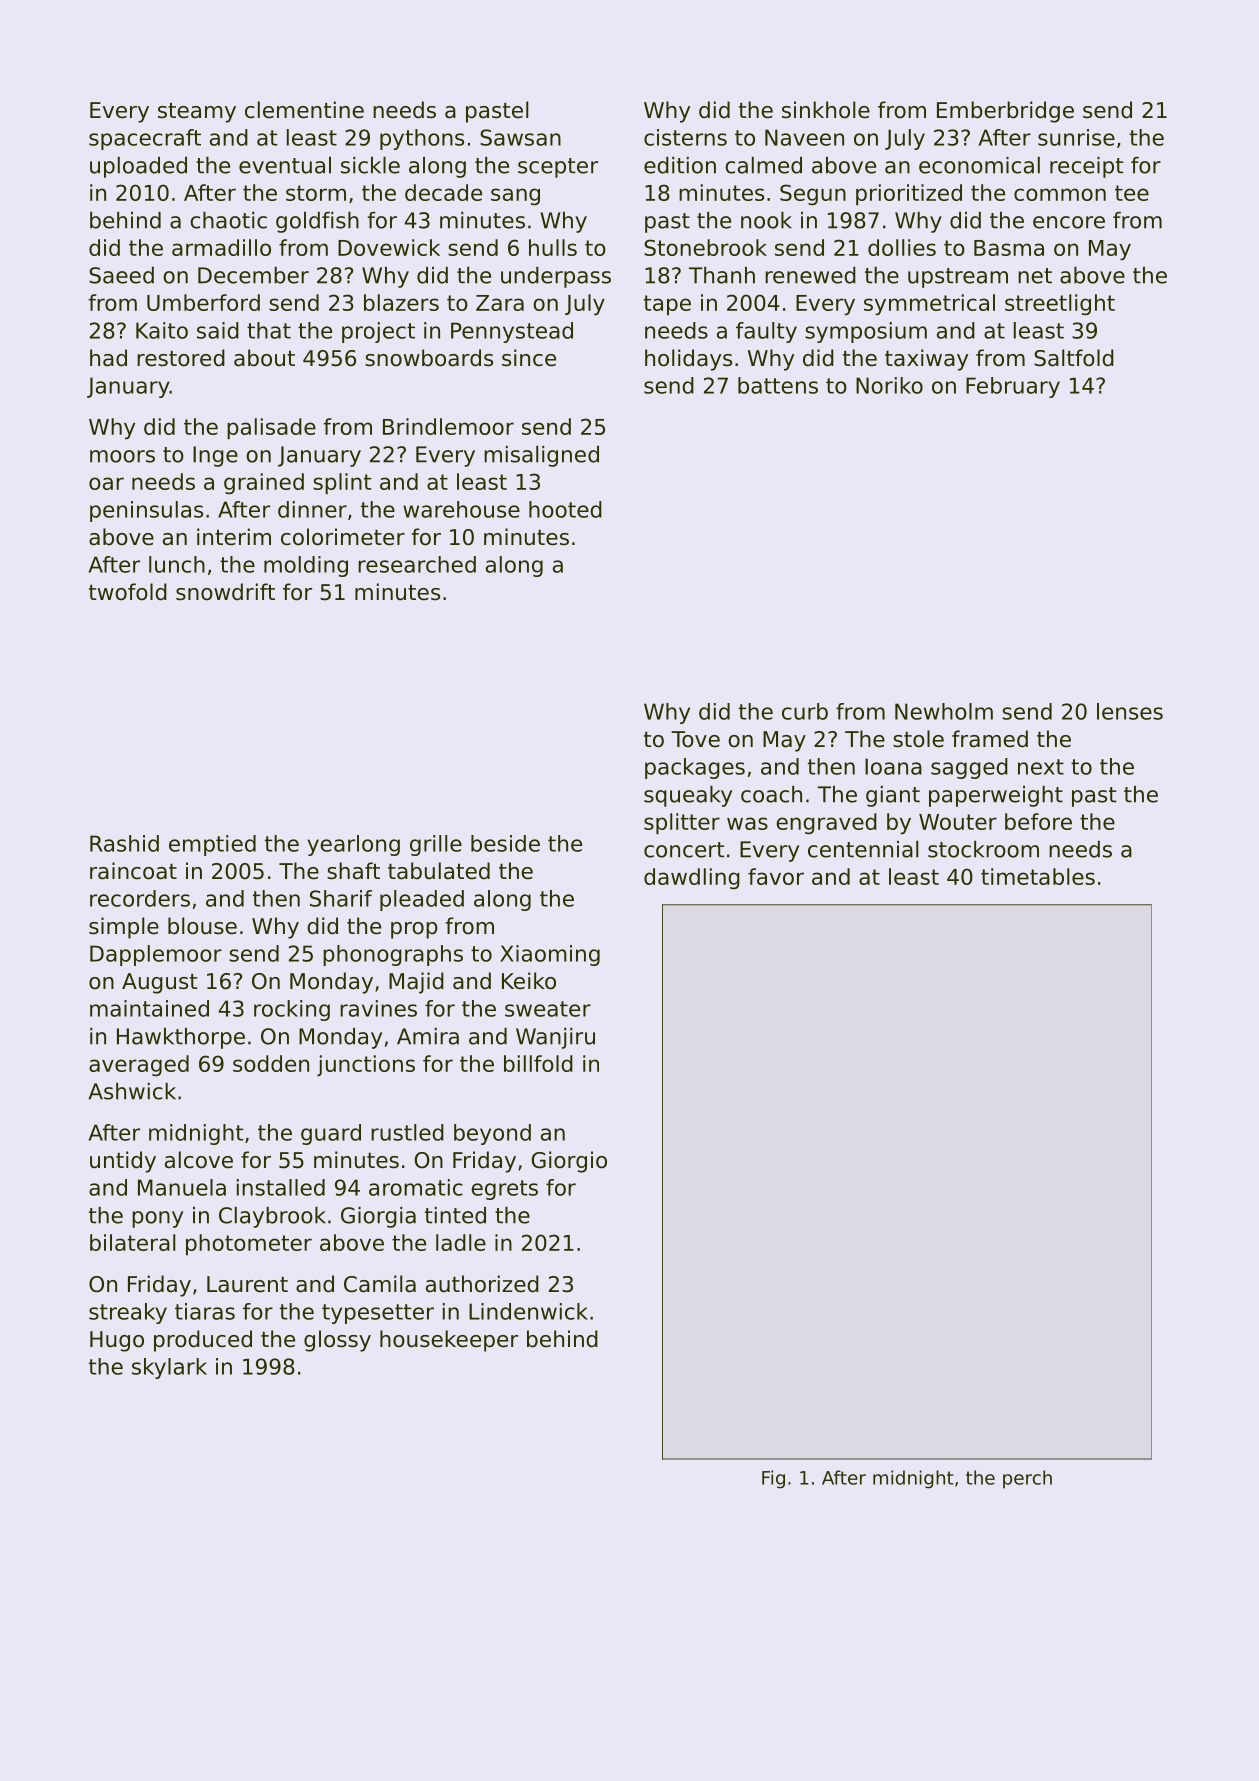 The width and height of the document is (1259, 1781). What do you see at coordinates (448, 426) in the document?
I see `Brindlemoor` at bounding box center [448, 426].
